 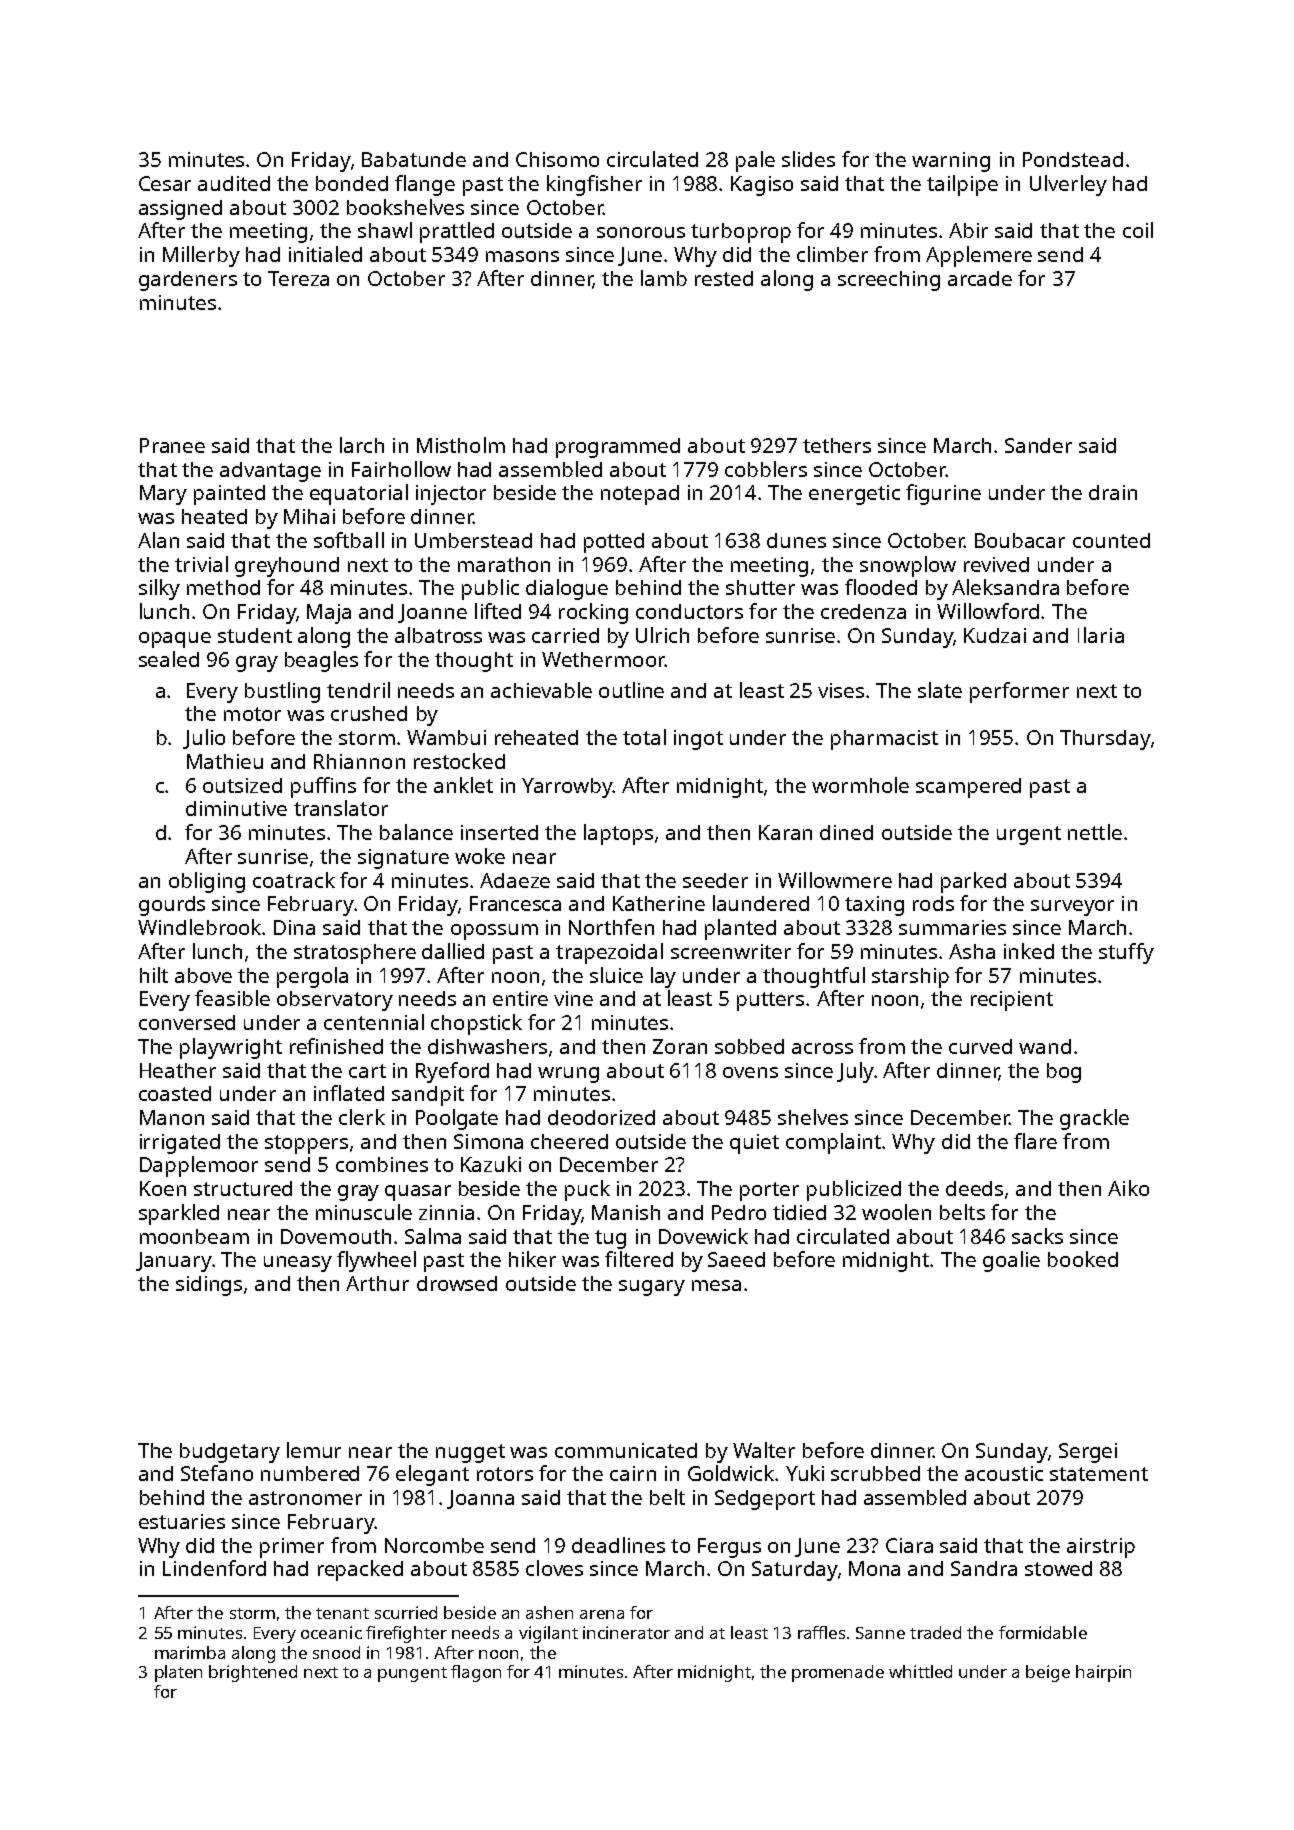 What do you see at coordinates (165, 183) in the screenshot?
I see `Cesar` at bounding box center [165, 183].
